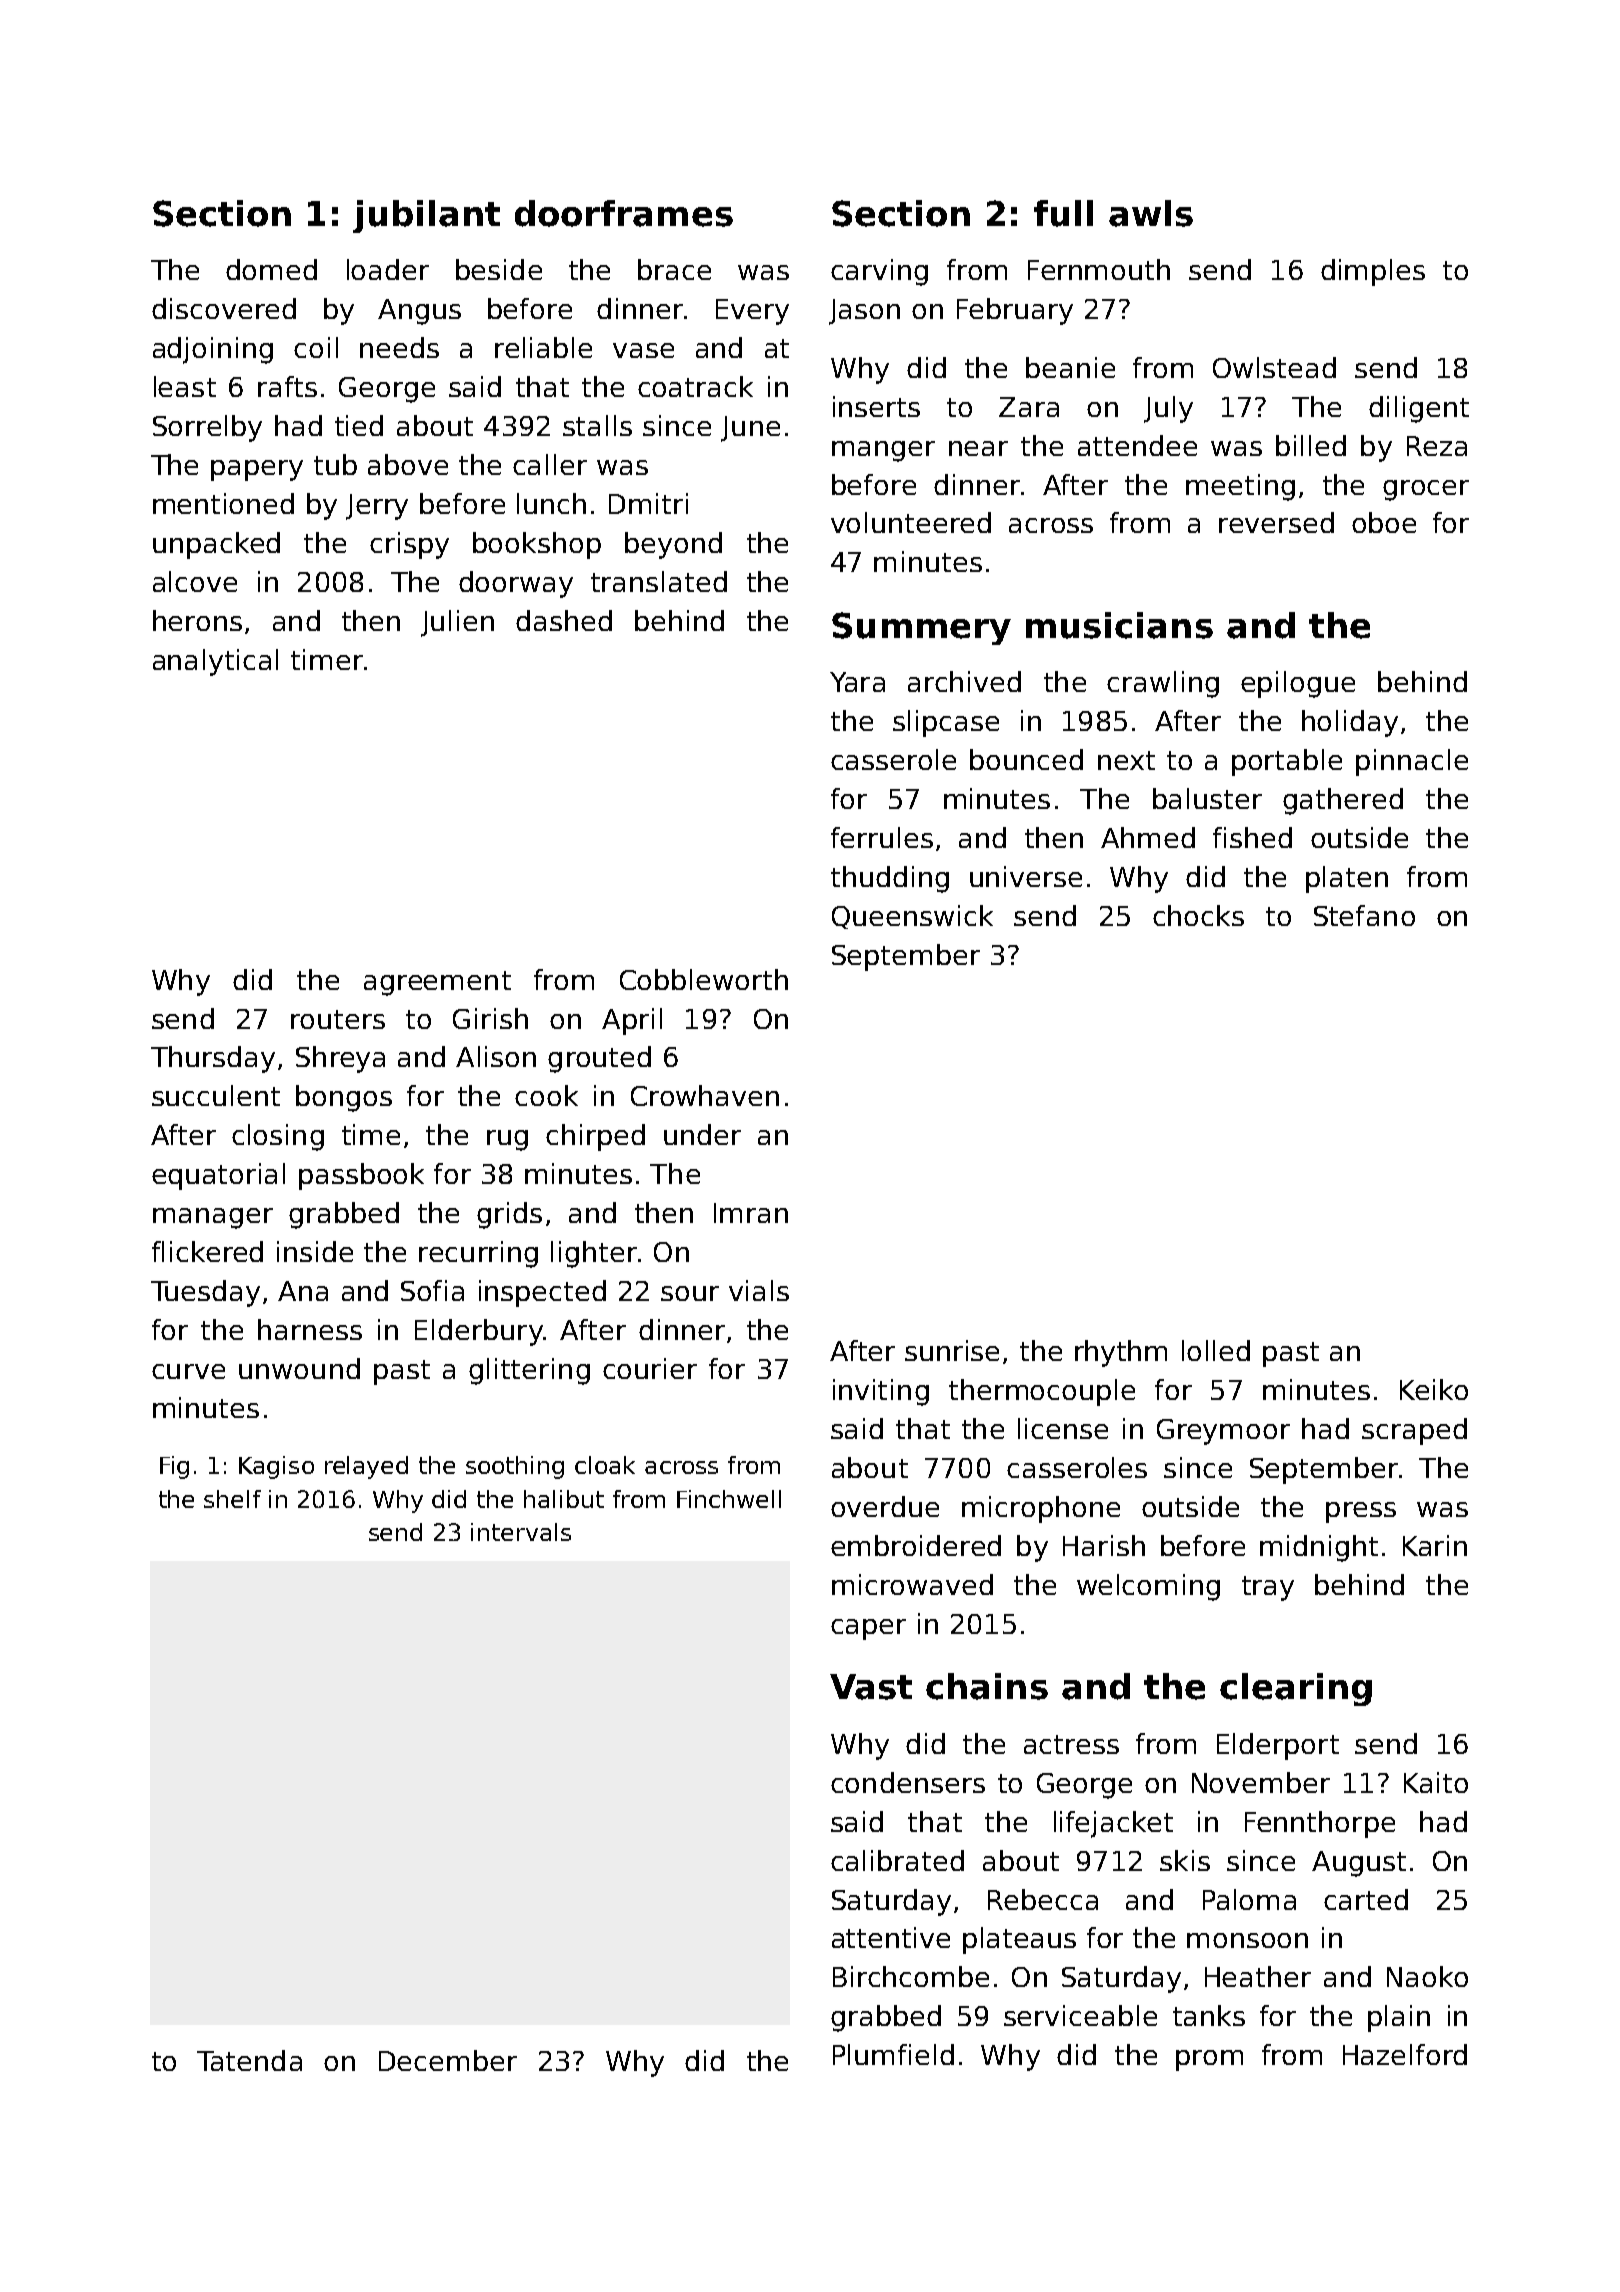  What do you see at coordinates (521, 1532) in the image?
I see `intervals` at bounding box center [521, 1532].
